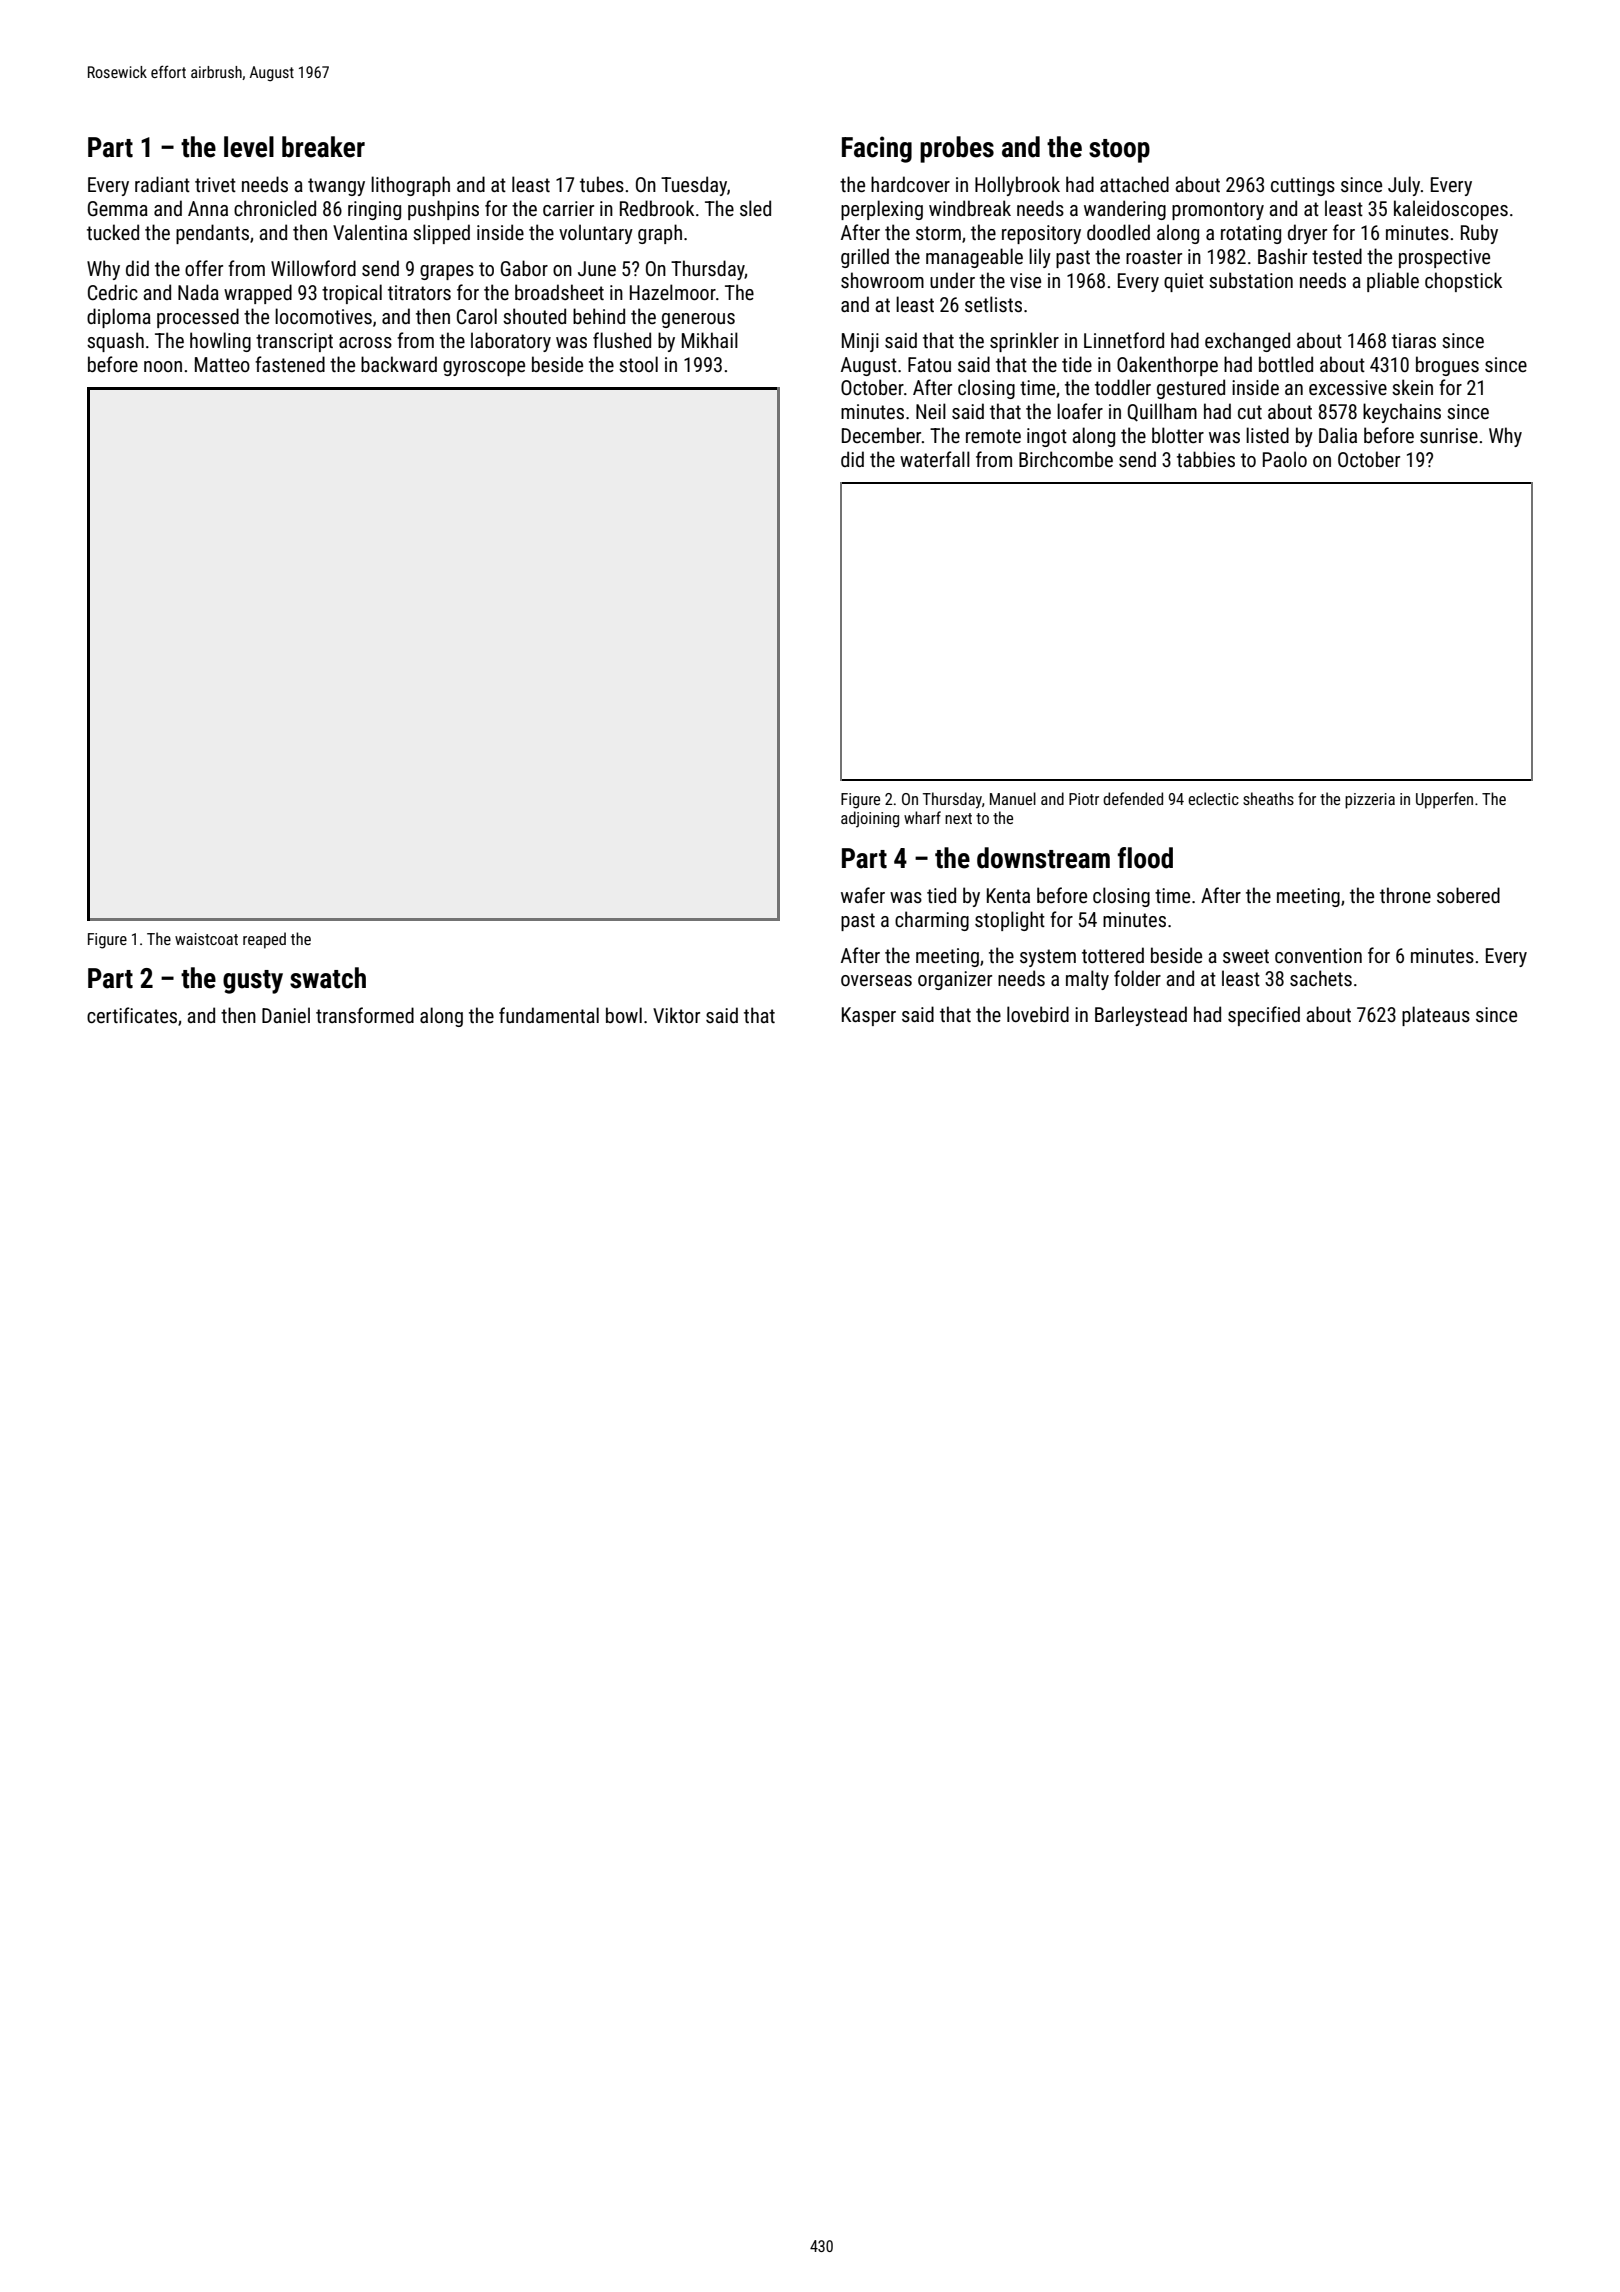 Image resolution: width=1620 pixels, height=2292 pixels. What do you see at coordinates (1268, 798) in the image?
I see `sheaths` at bounding box center [1268, 798].
